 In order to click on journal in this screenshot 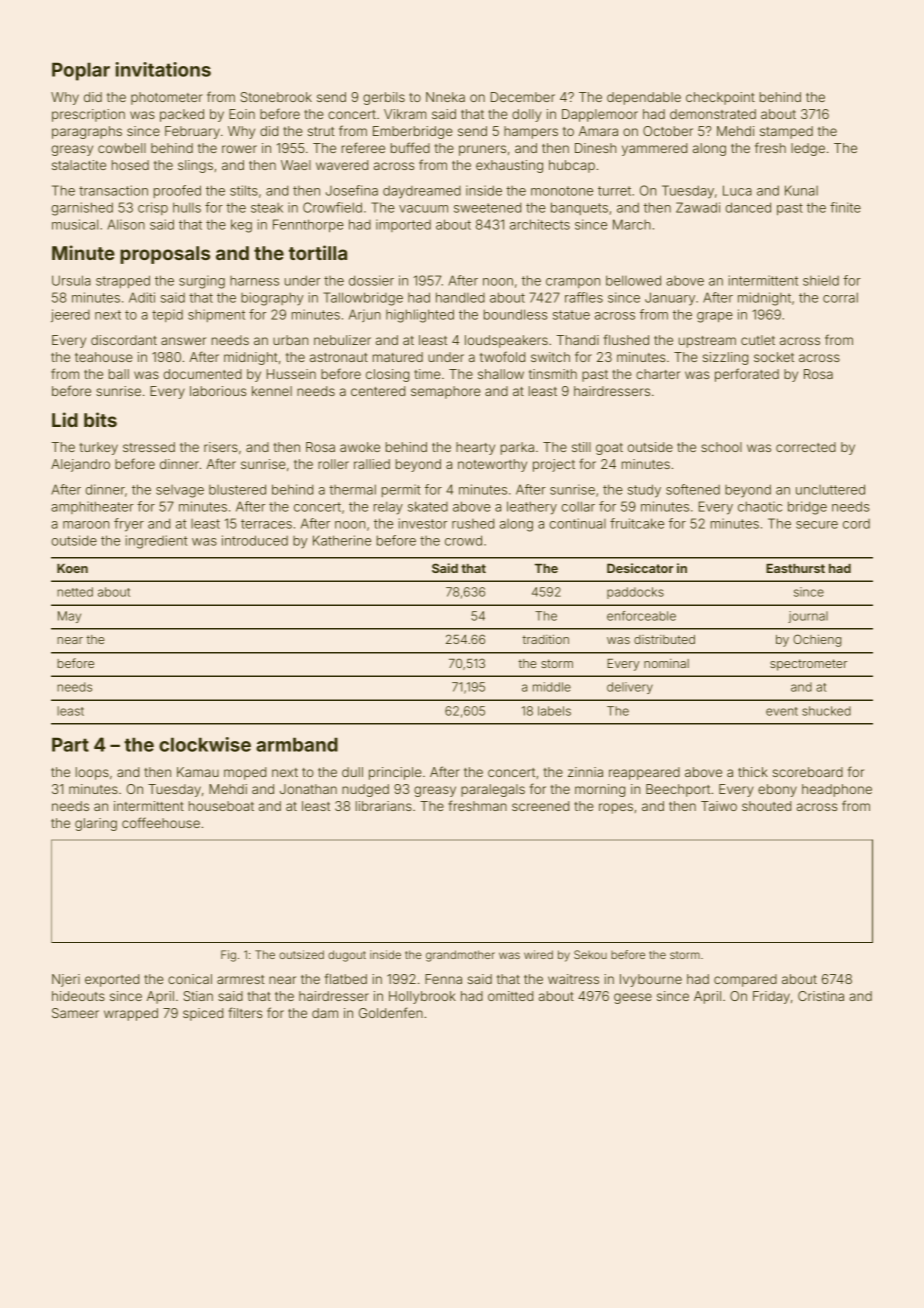, I will do `click(808, 617)`.
